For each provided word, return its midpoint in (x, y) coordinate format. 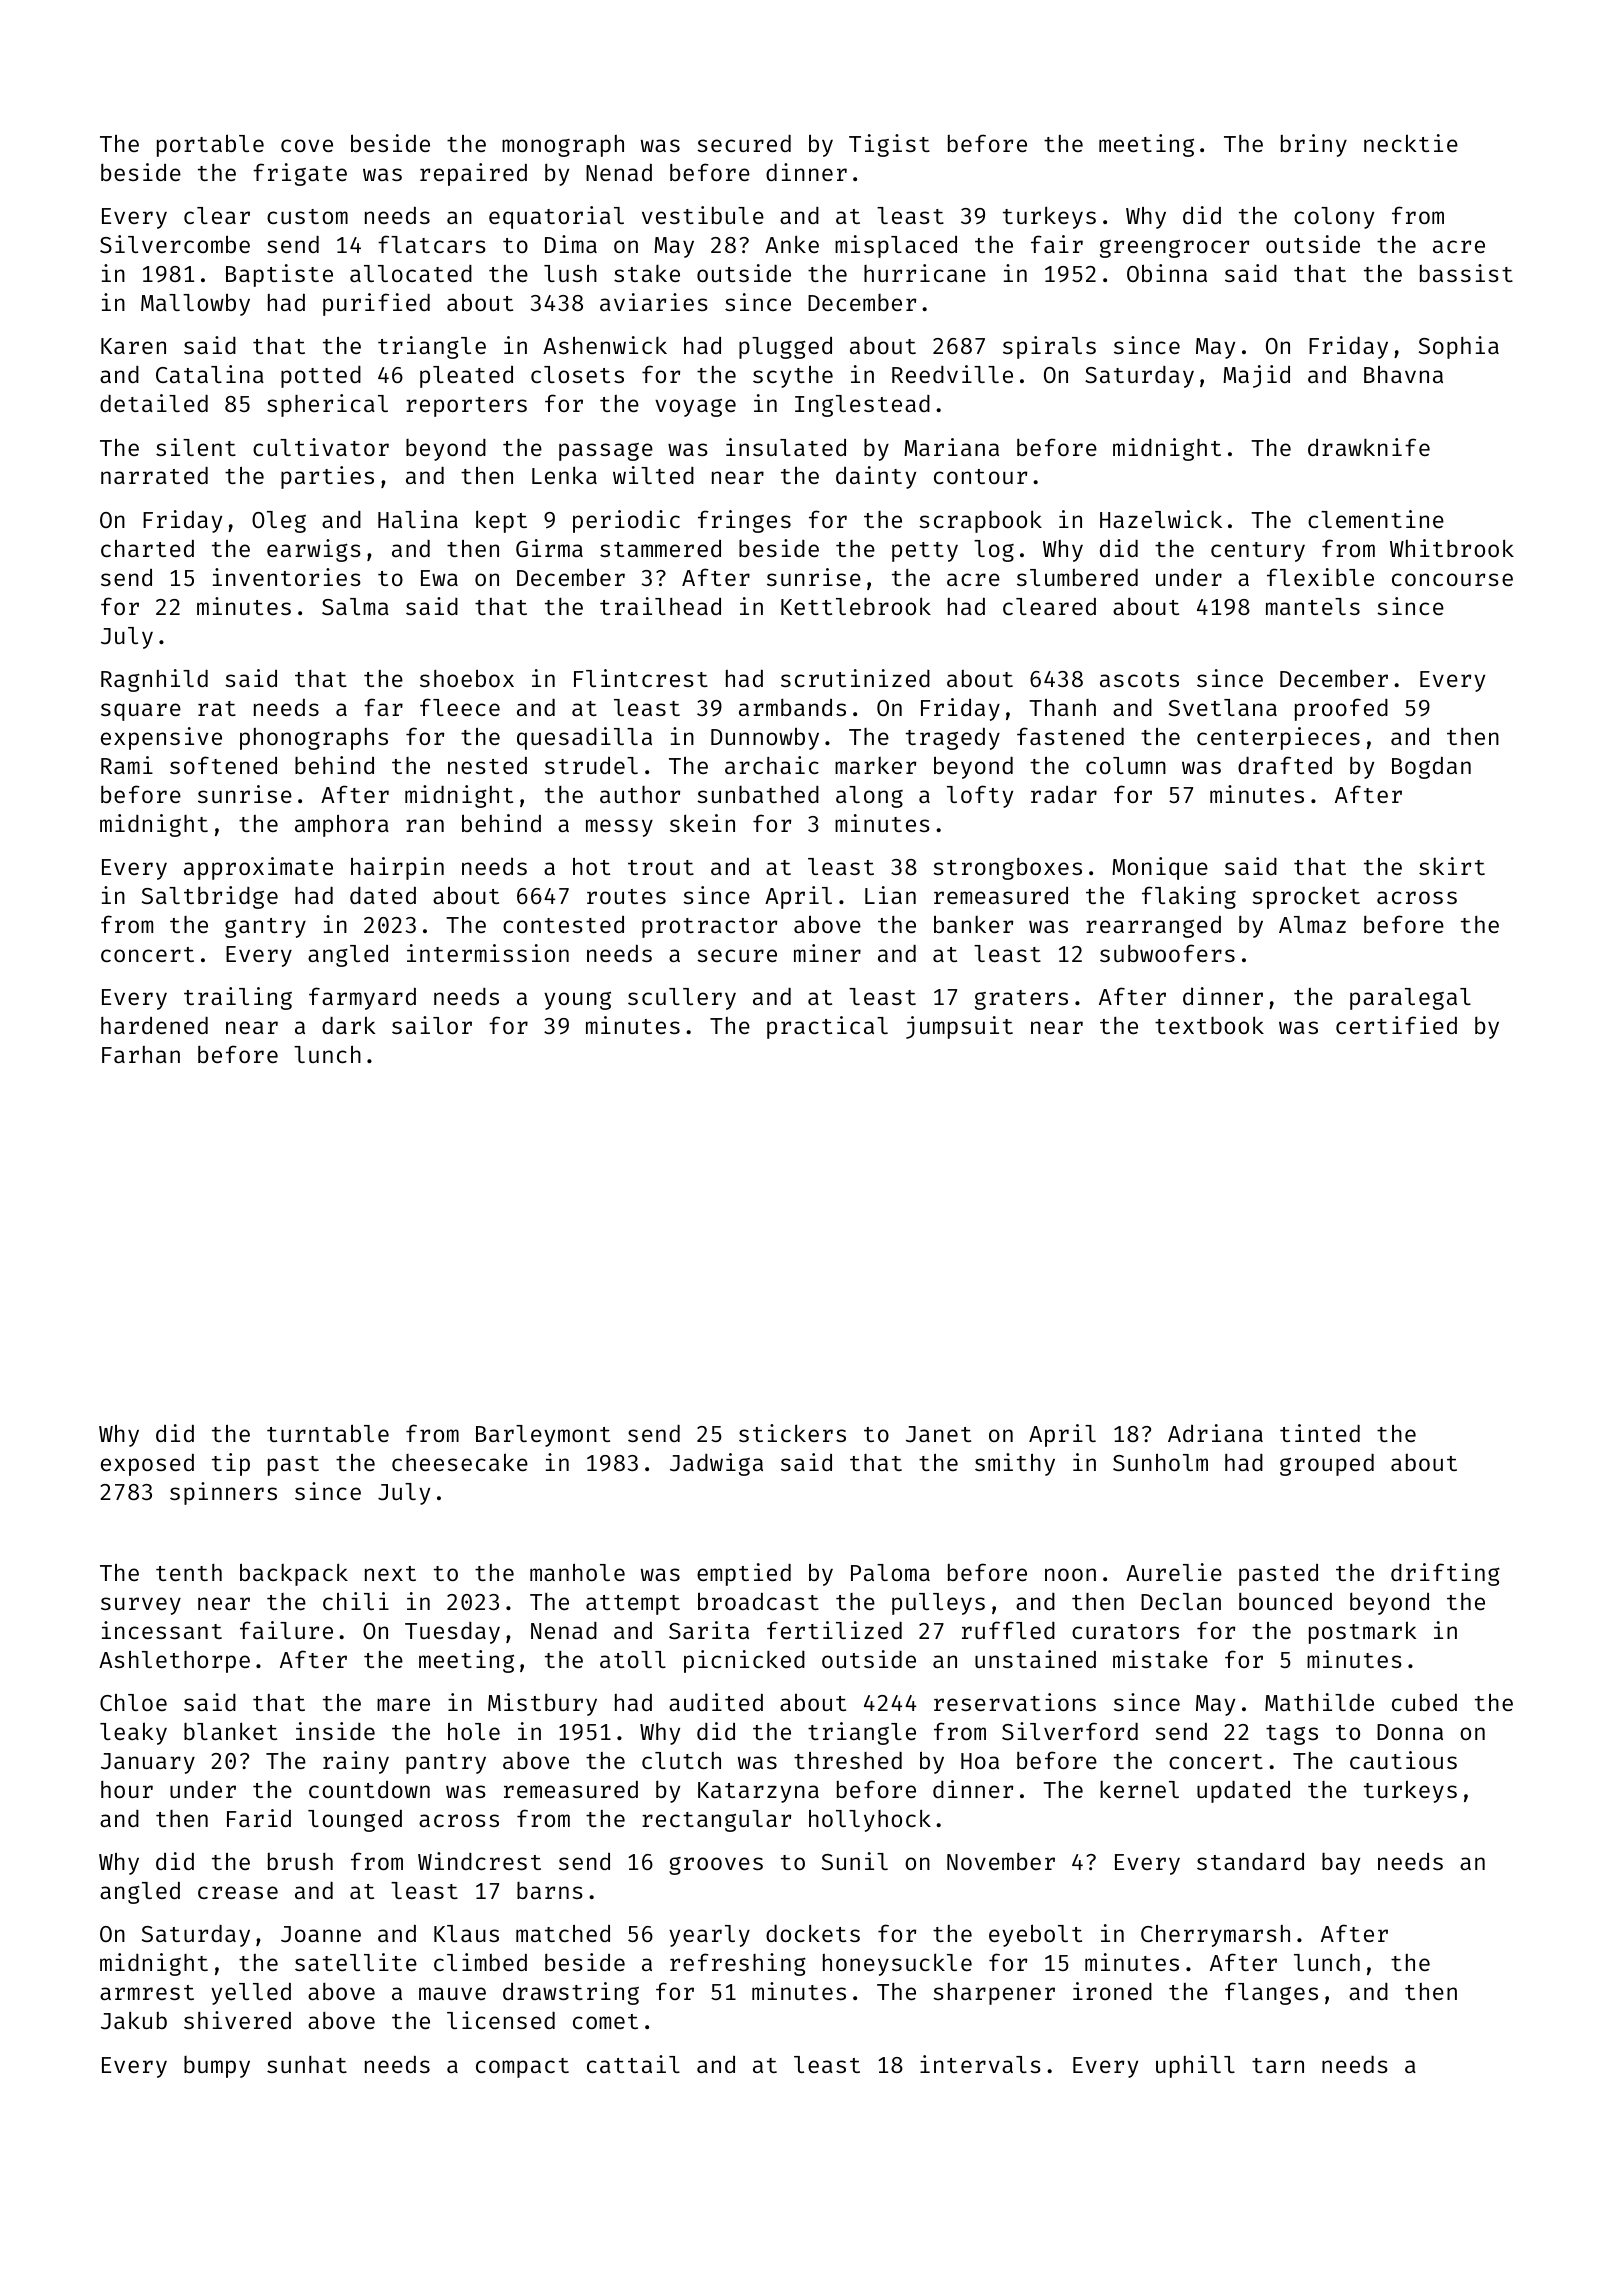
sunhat (307, 2064)
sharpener (994, 1994)
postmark (1362, 1632)
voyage (695, 407)
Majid (1256, 376)
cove (307, 145)
